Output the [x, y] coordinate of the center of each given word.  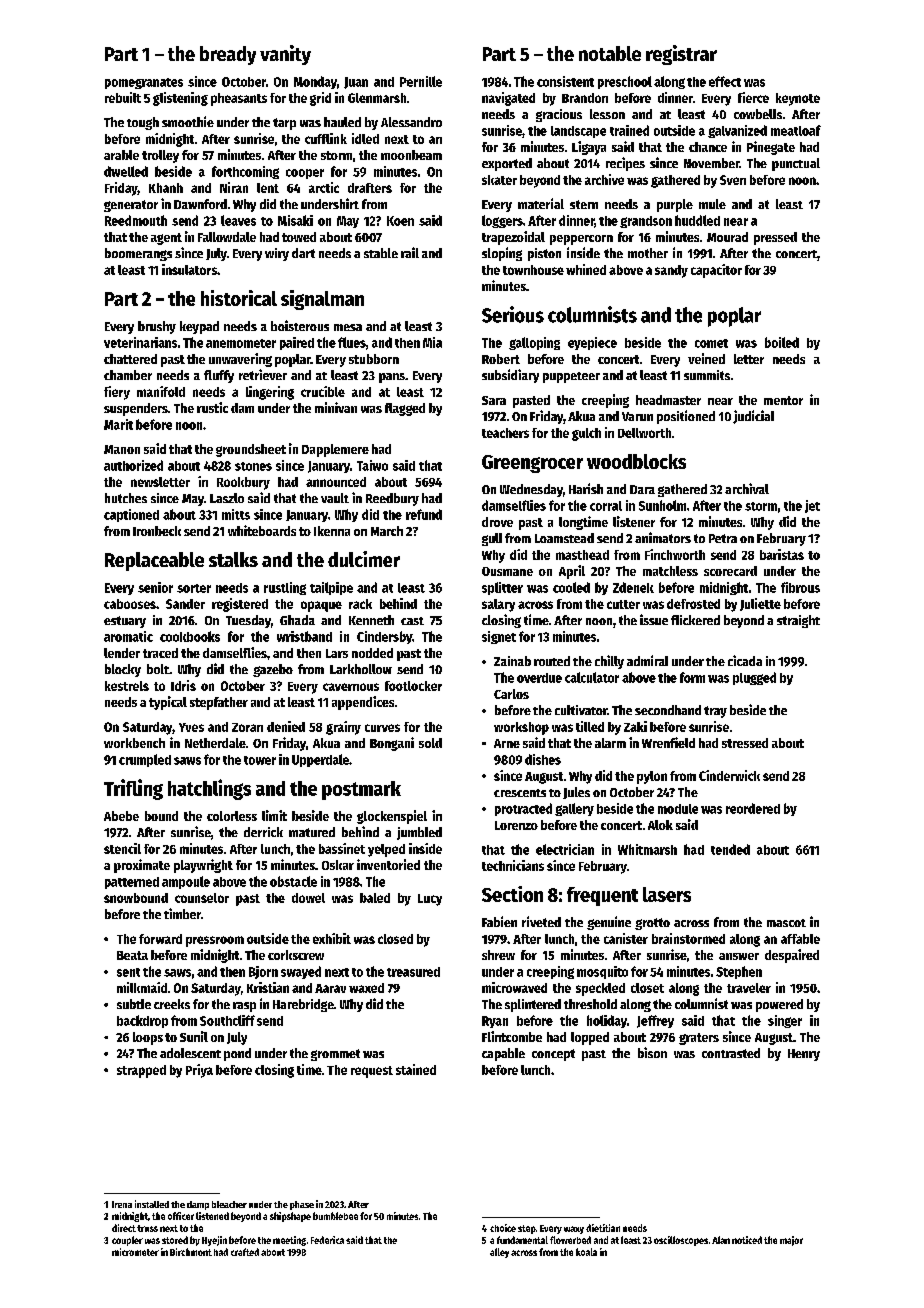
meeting [289, 1241]
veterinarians [140, 342]
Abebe [121, 816]
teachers [505, 433]
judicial [753, 417]
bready [228, 55]
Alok [660, 825]
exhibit [332, 938]
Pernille [421, 81]
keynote [798, 99]
